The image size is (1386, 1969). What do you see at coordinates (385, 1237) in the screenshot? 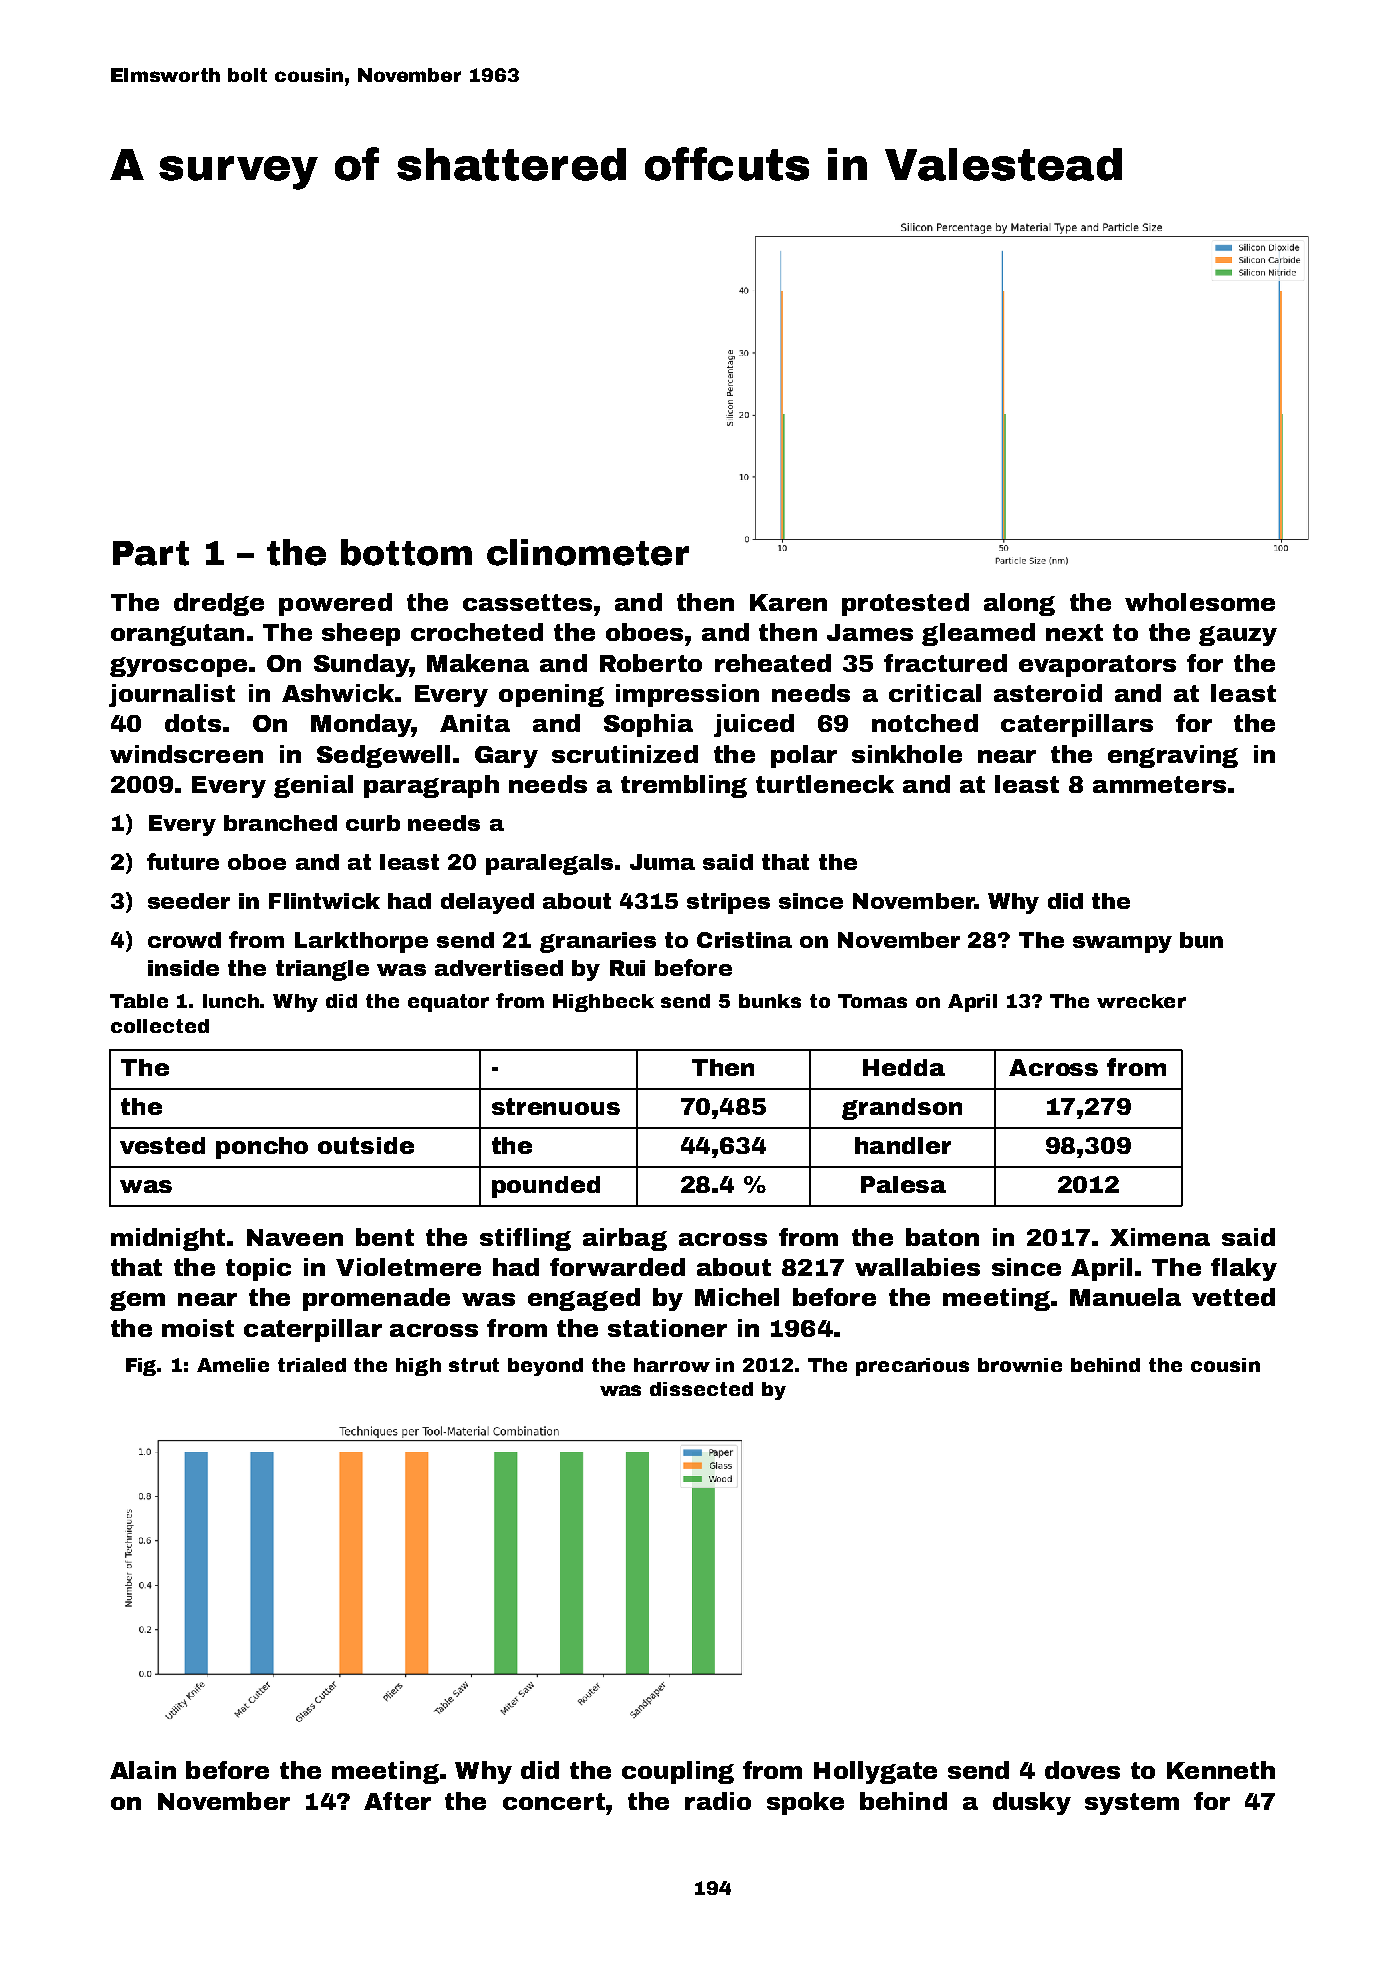
I see `bent` at bounding box center [385, 1237].
